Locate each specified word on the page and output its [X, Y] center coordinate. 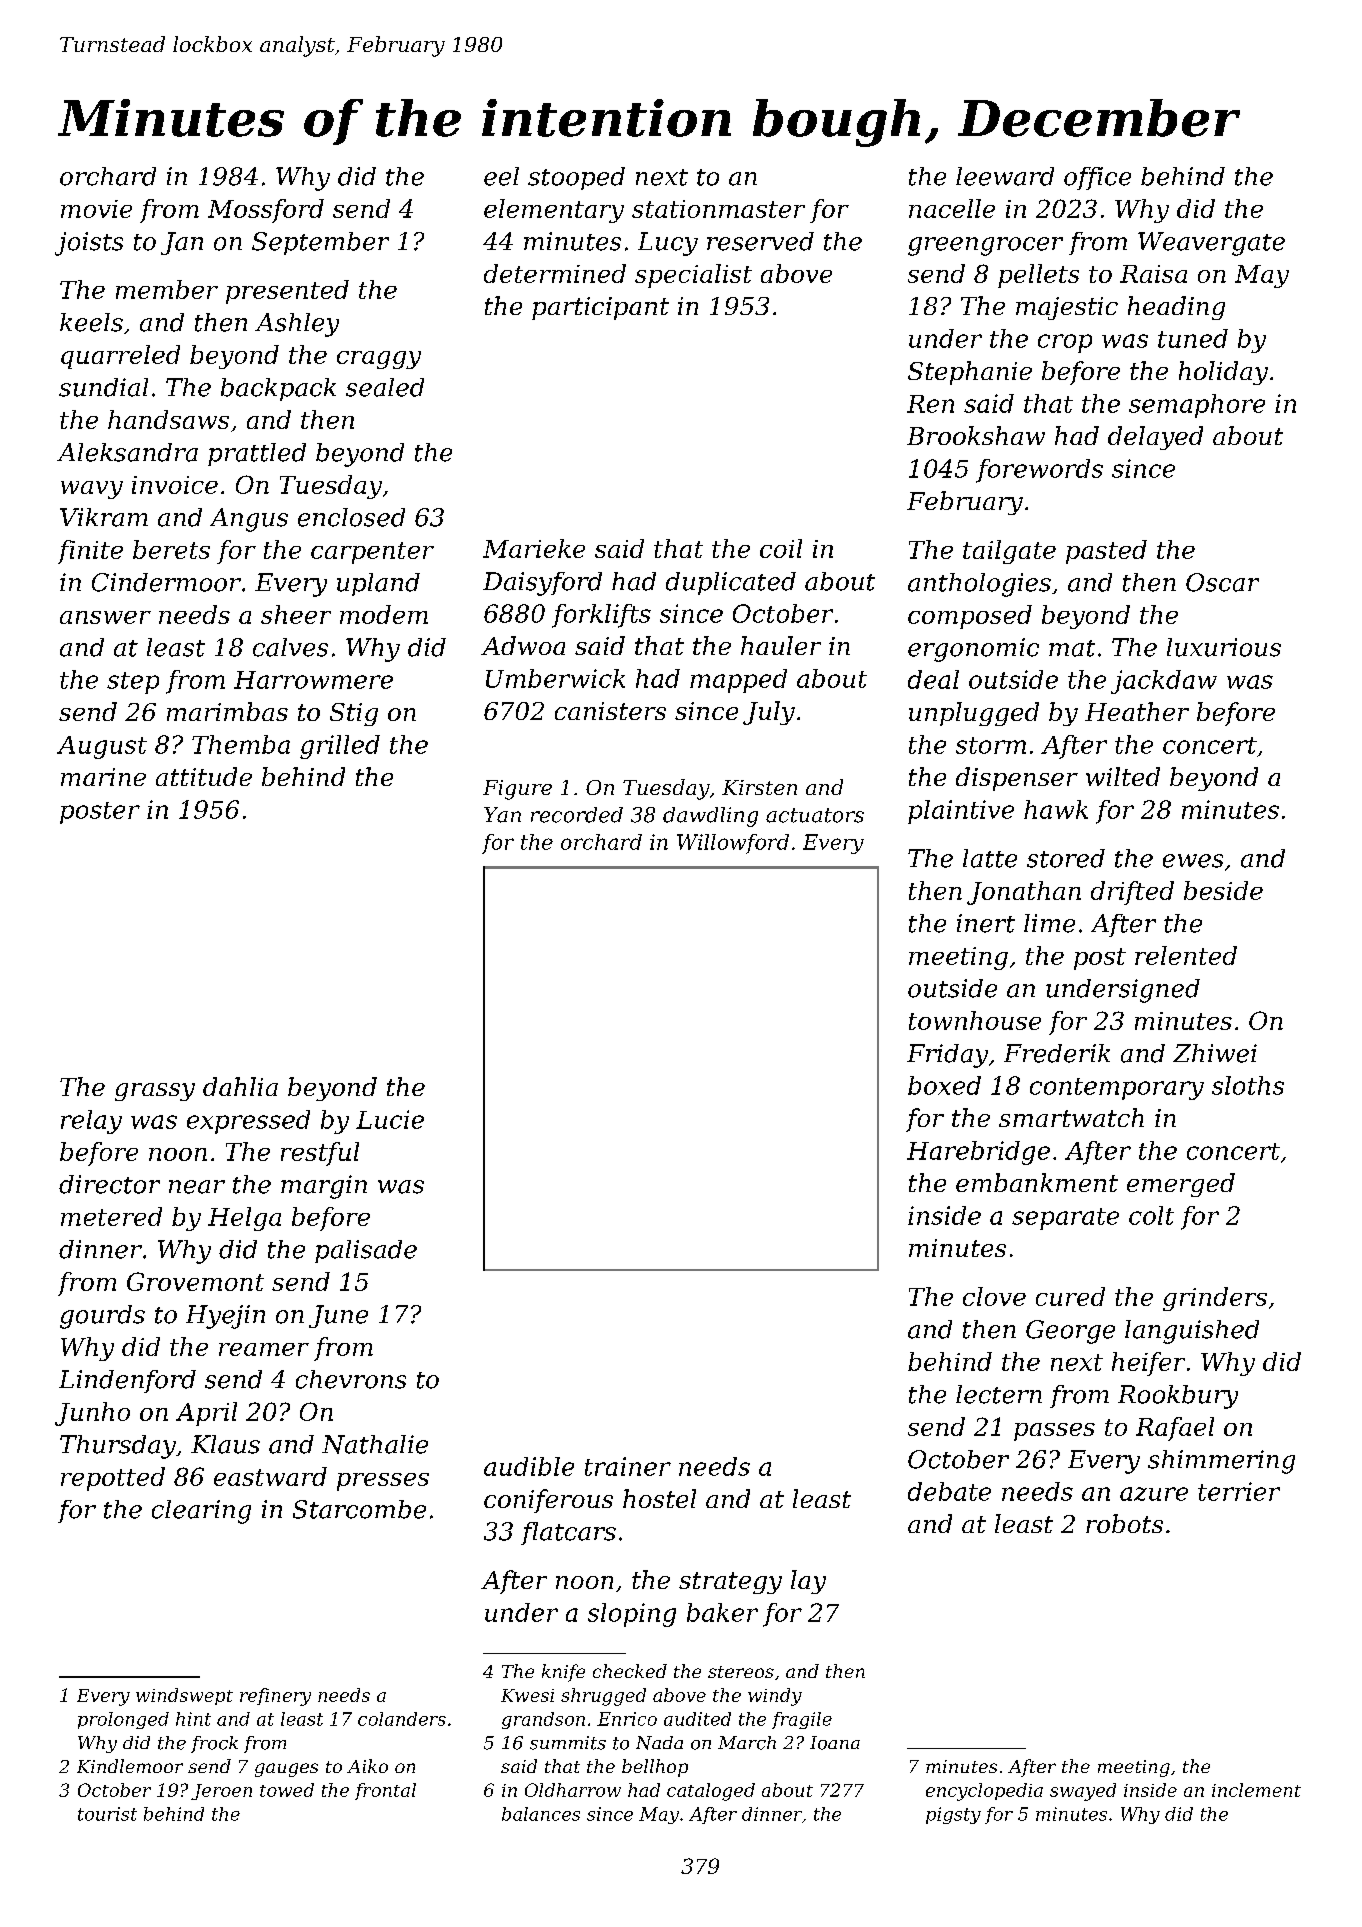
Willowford [733, 844]
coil [781, 548]
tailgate [1009, 552]
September [320, 243]
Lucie [390, 1119]
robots [1124, 1523]
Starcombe [359, 1509]
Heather [1137, 711]
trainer [628, 1466]
